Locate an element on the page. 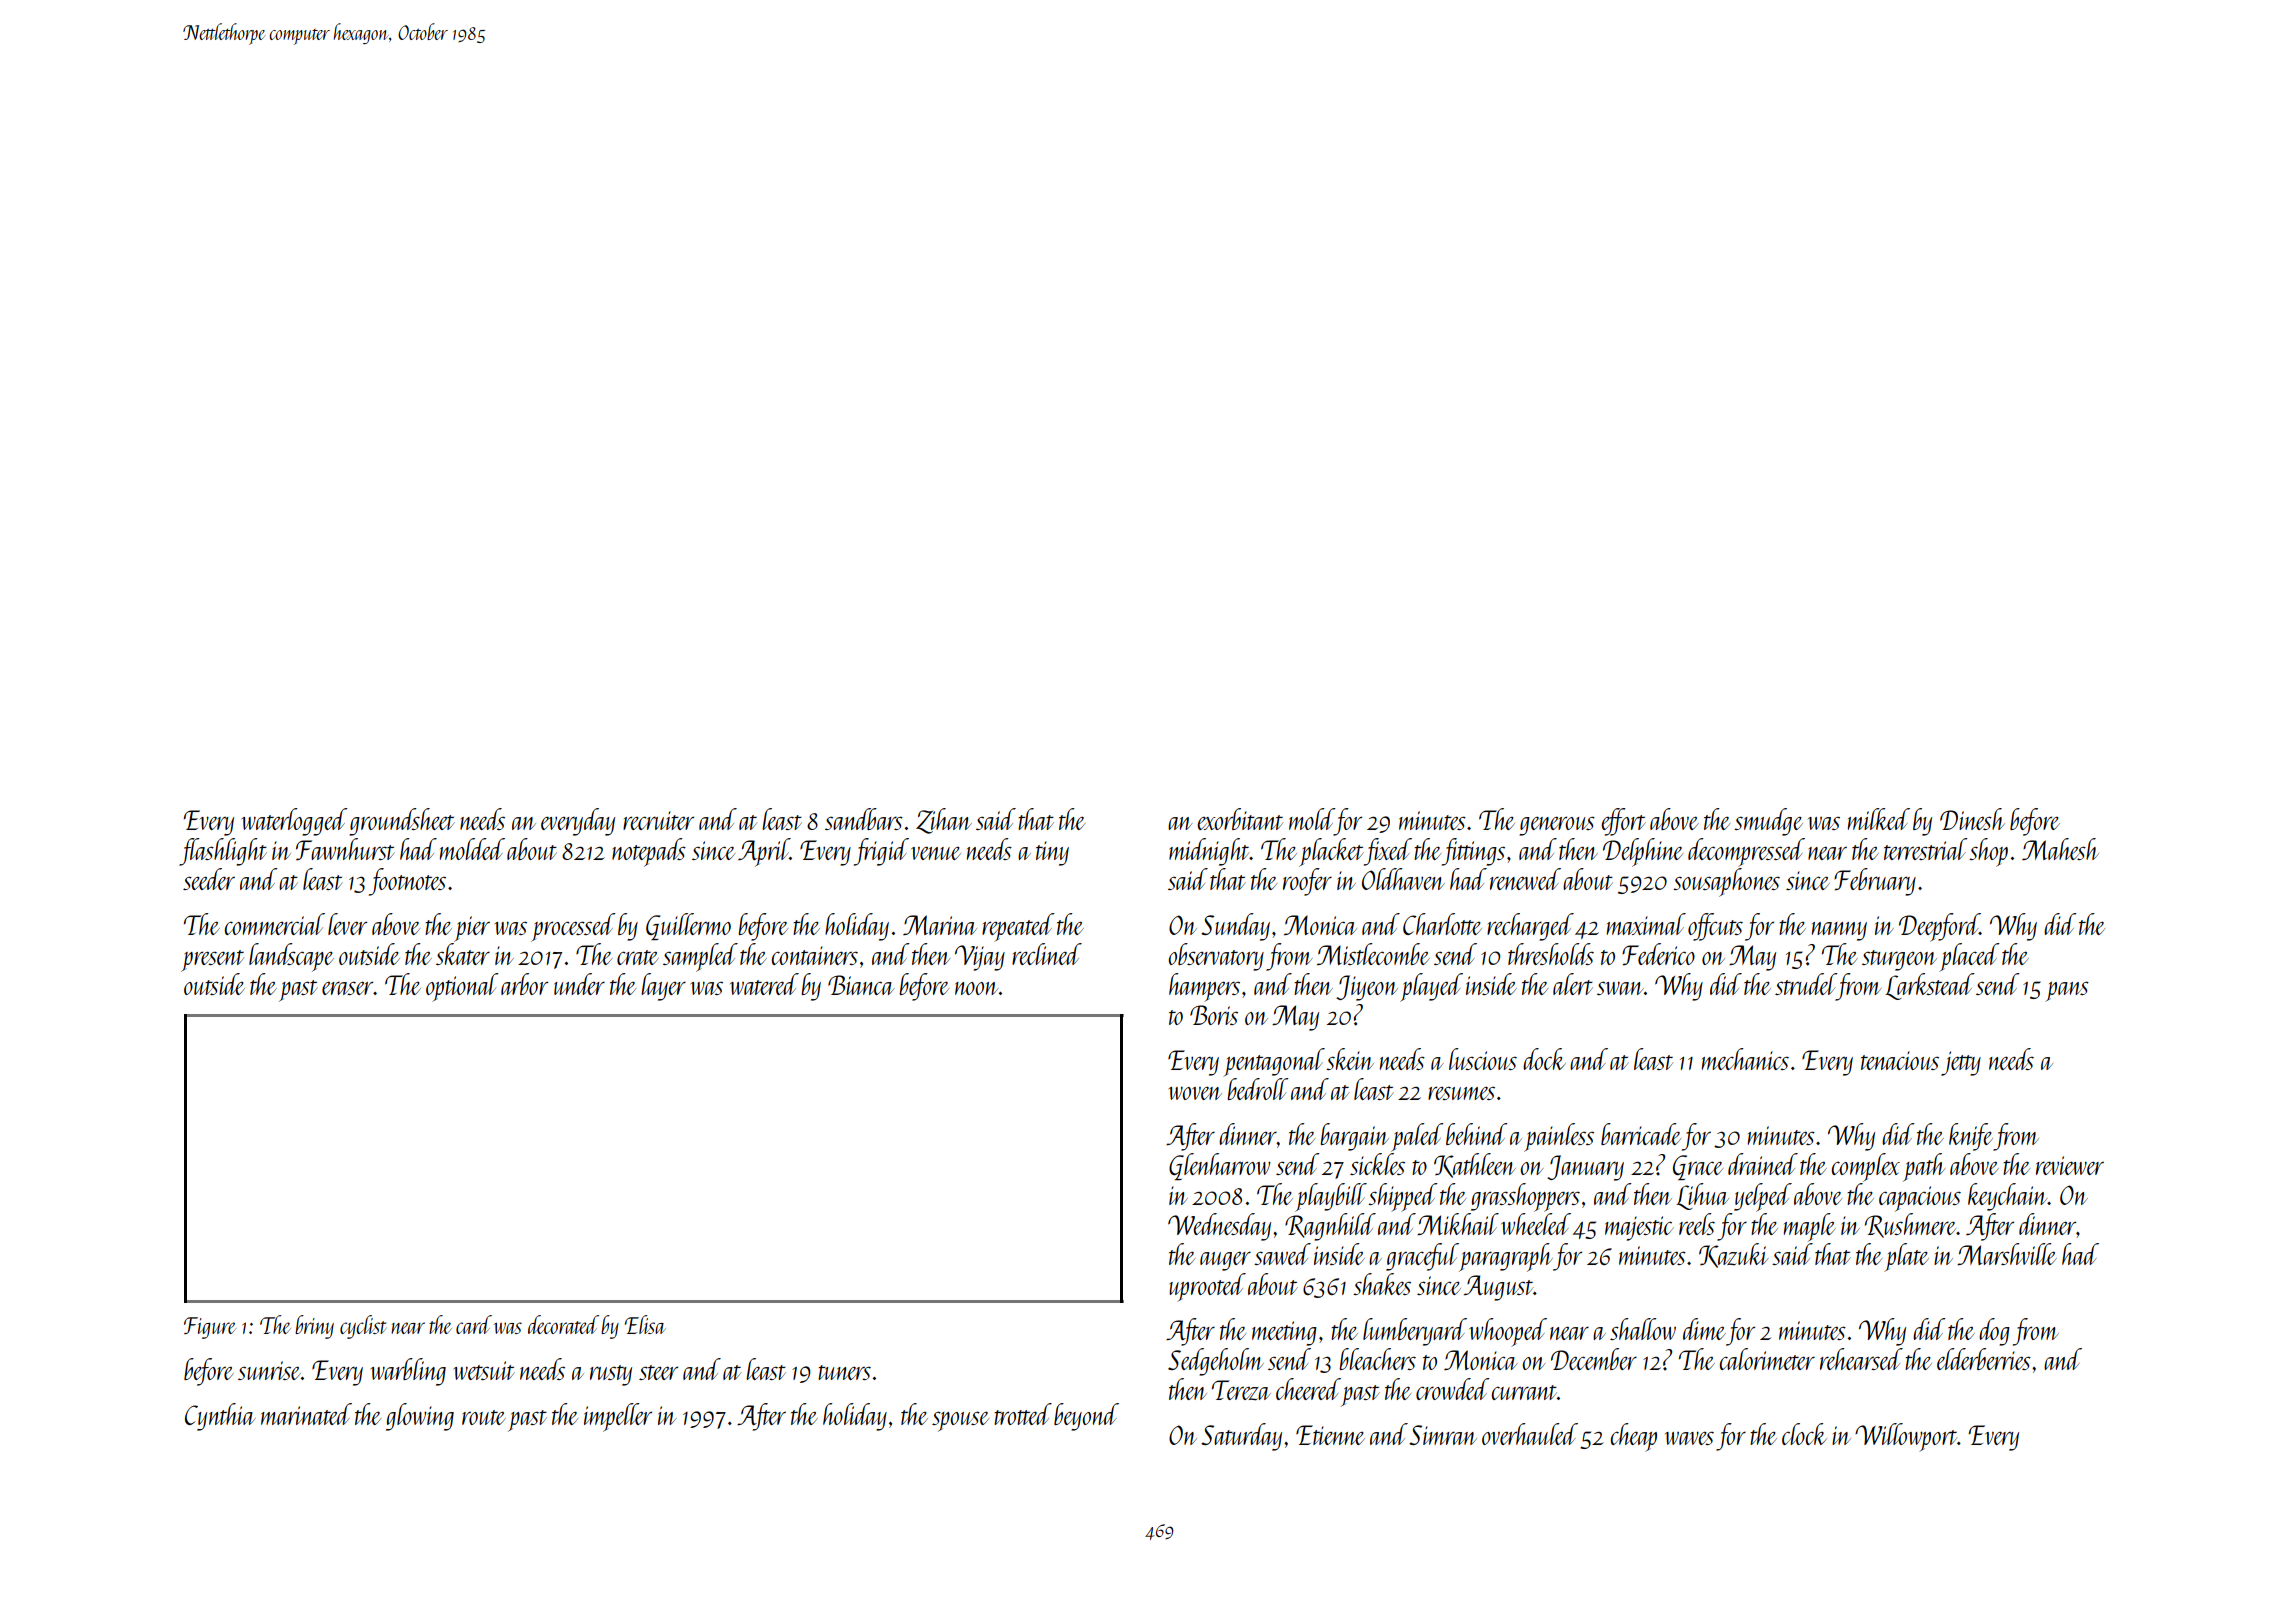  route is located at coordinates (484, 1417).
